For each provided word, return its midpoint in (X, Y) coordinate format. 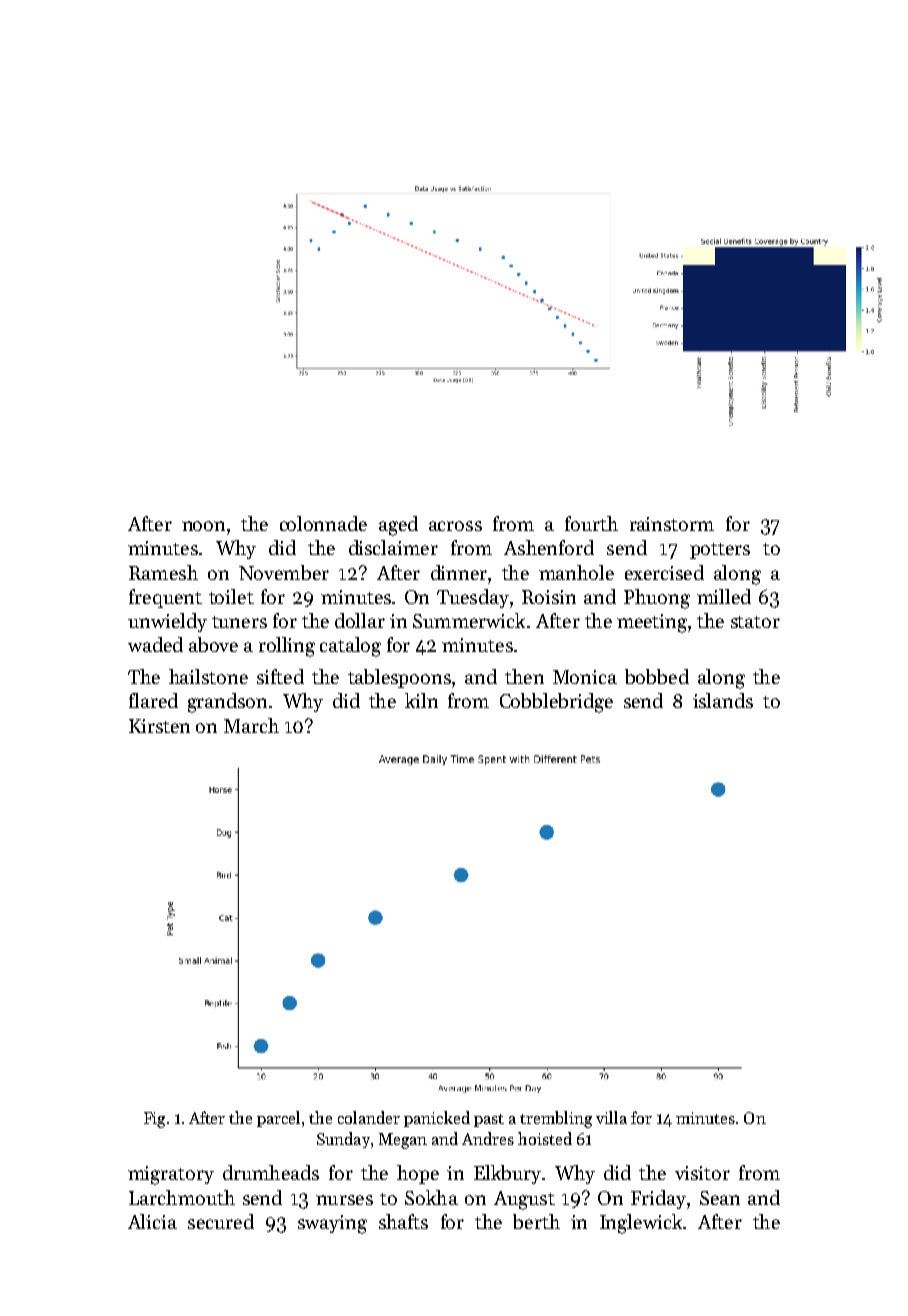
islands (723, 700)
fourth (591, 523)
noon (203, 526)
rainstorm (672, 524)
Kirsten (159, 726)
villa (611, 1117)
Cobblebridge (556, 703)
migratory (171, 1175)
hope (418, 1174)
